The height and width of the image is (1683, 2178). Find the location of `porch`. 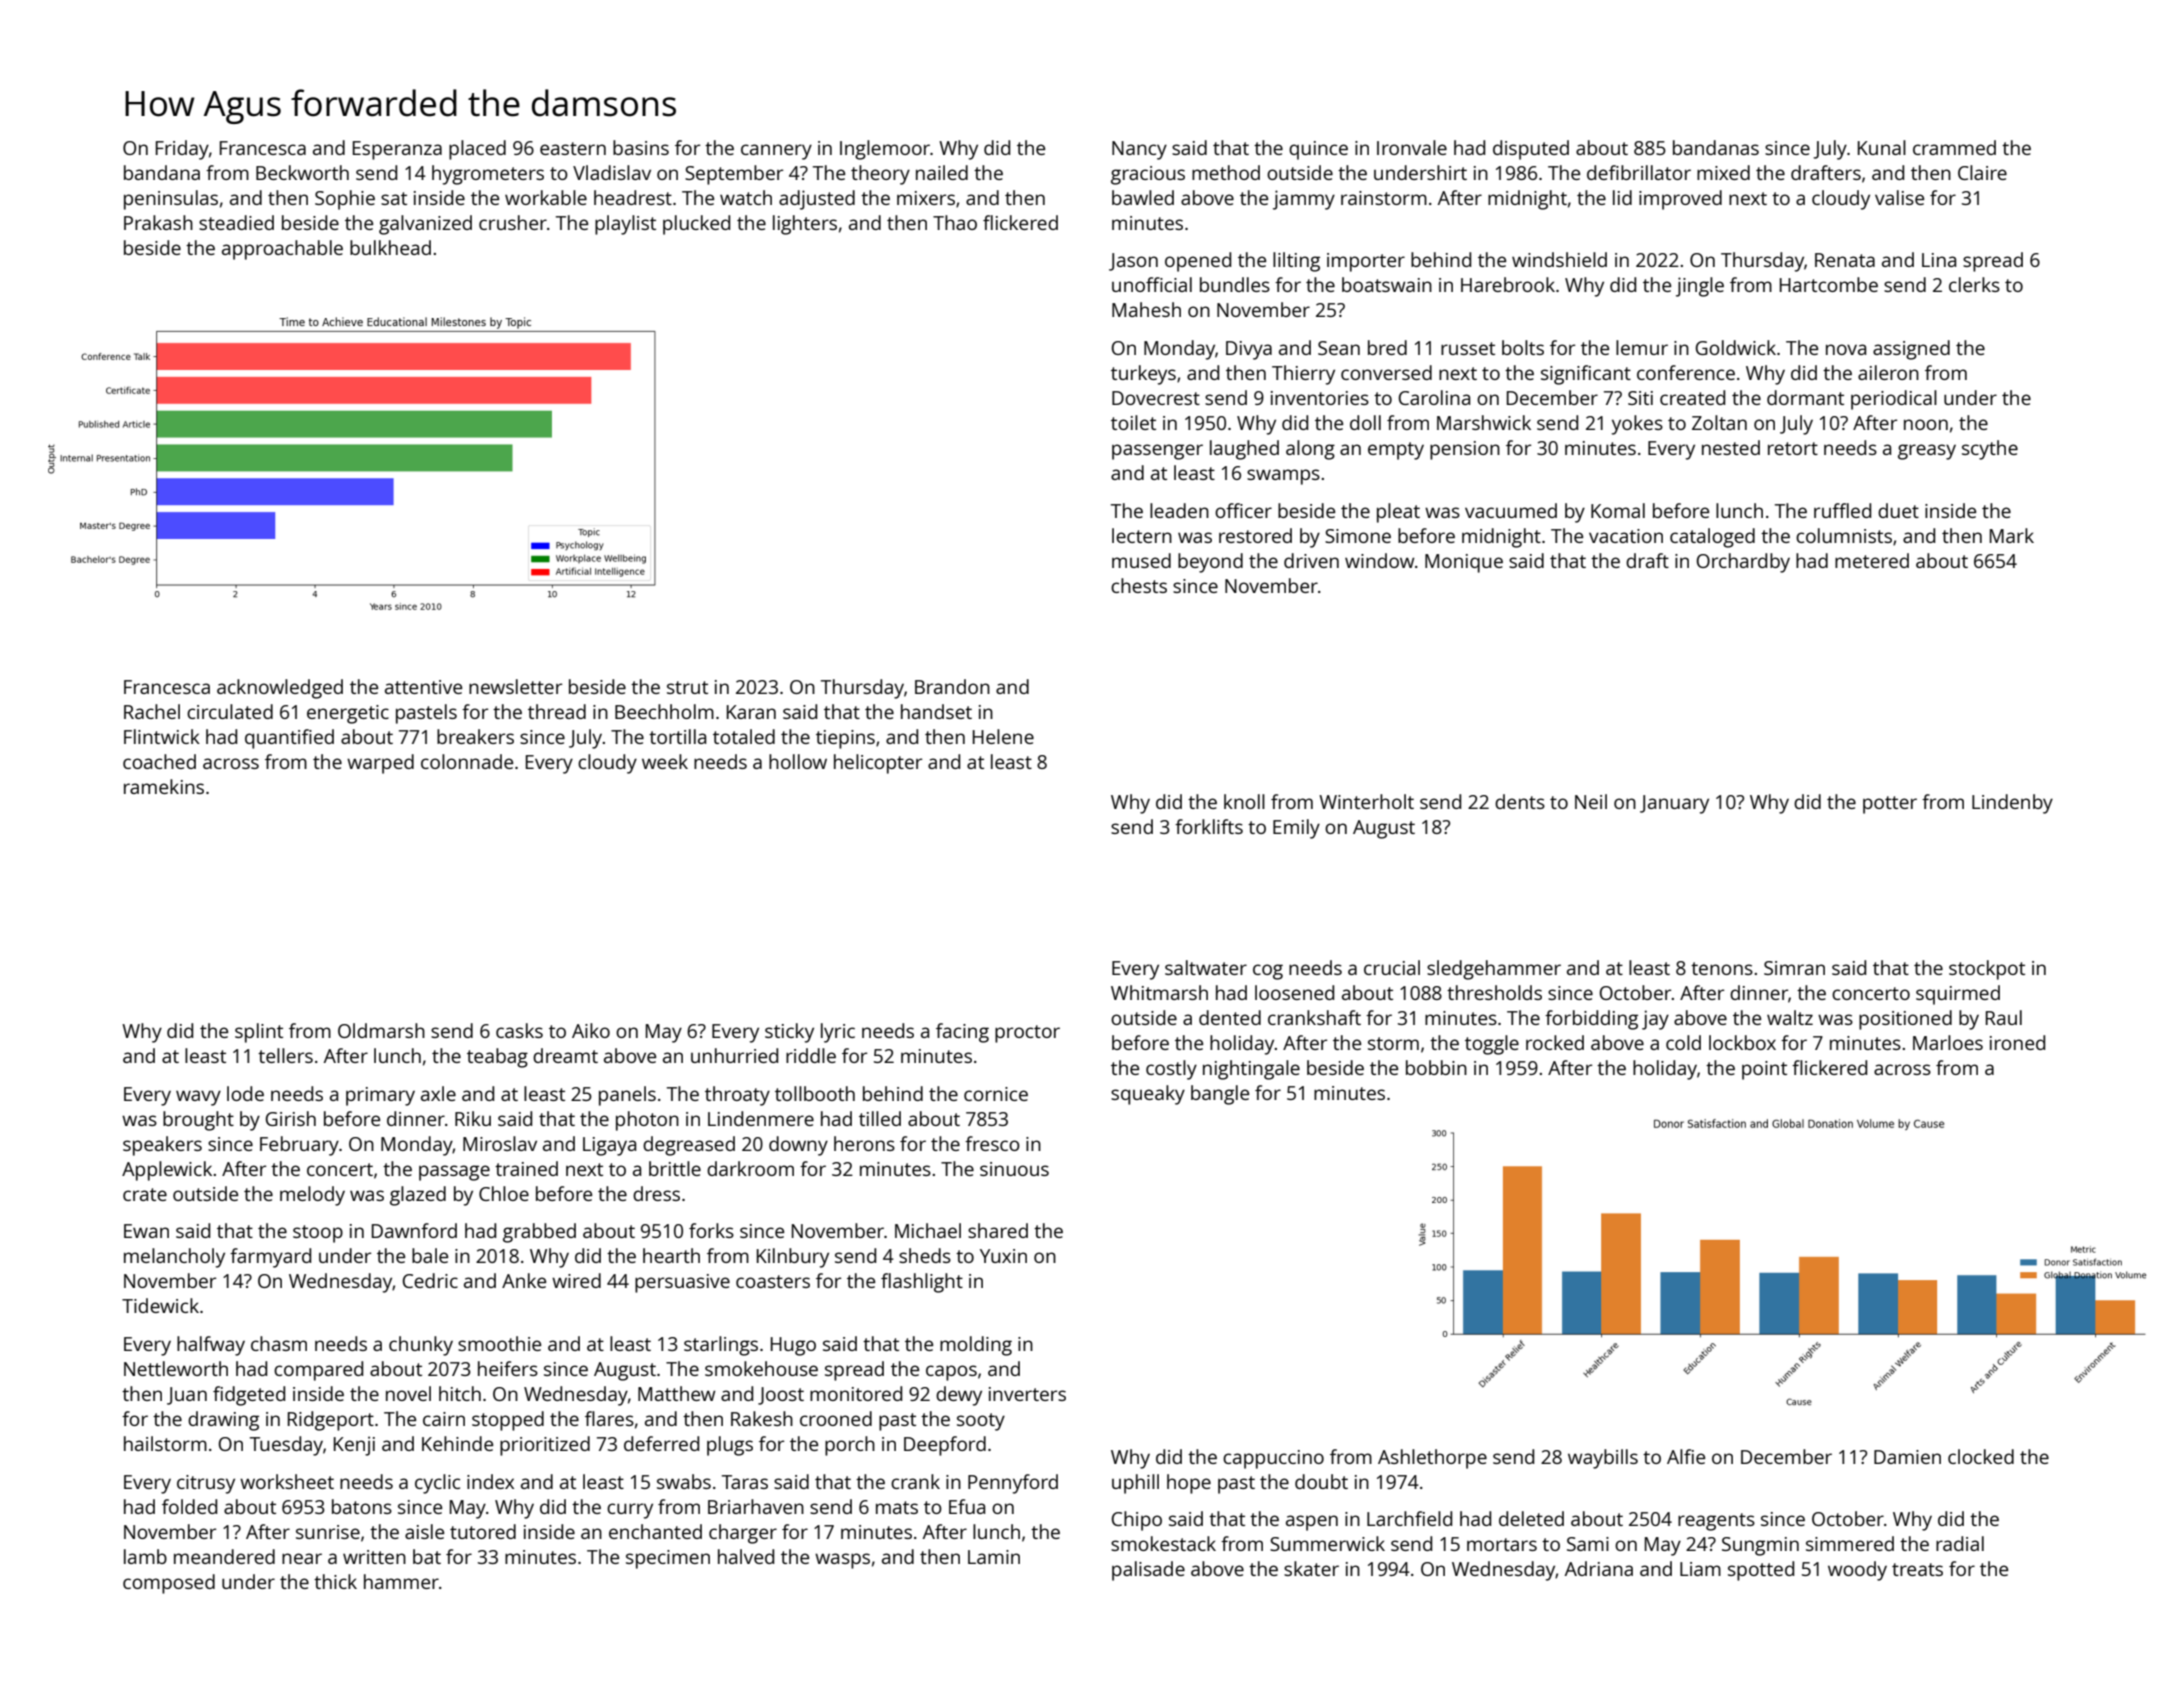

porch is located at coordinates (850, 1446).
